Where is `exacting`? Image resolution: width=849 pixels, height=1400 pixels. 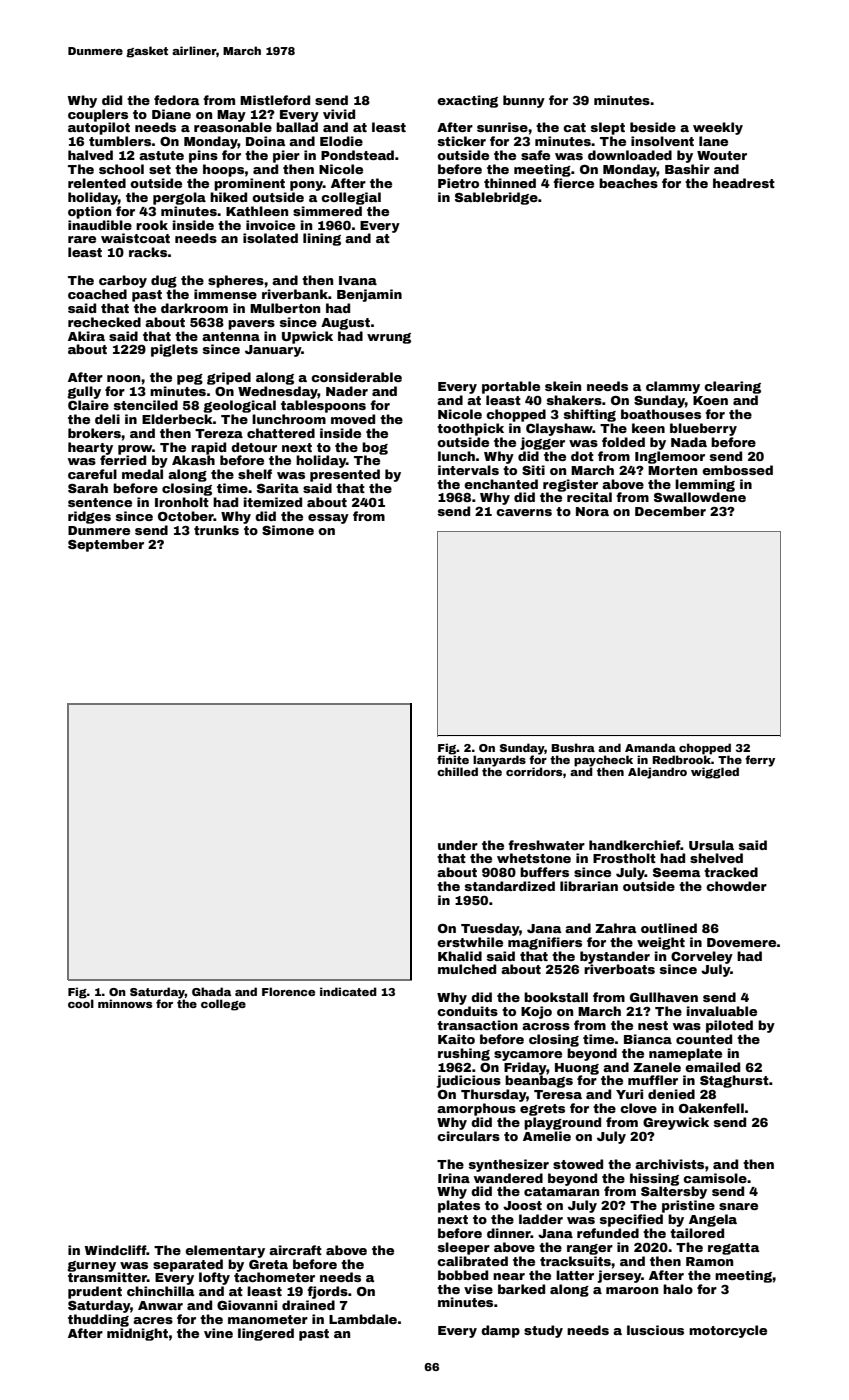 exacting is located at coordinates (467, 101).
